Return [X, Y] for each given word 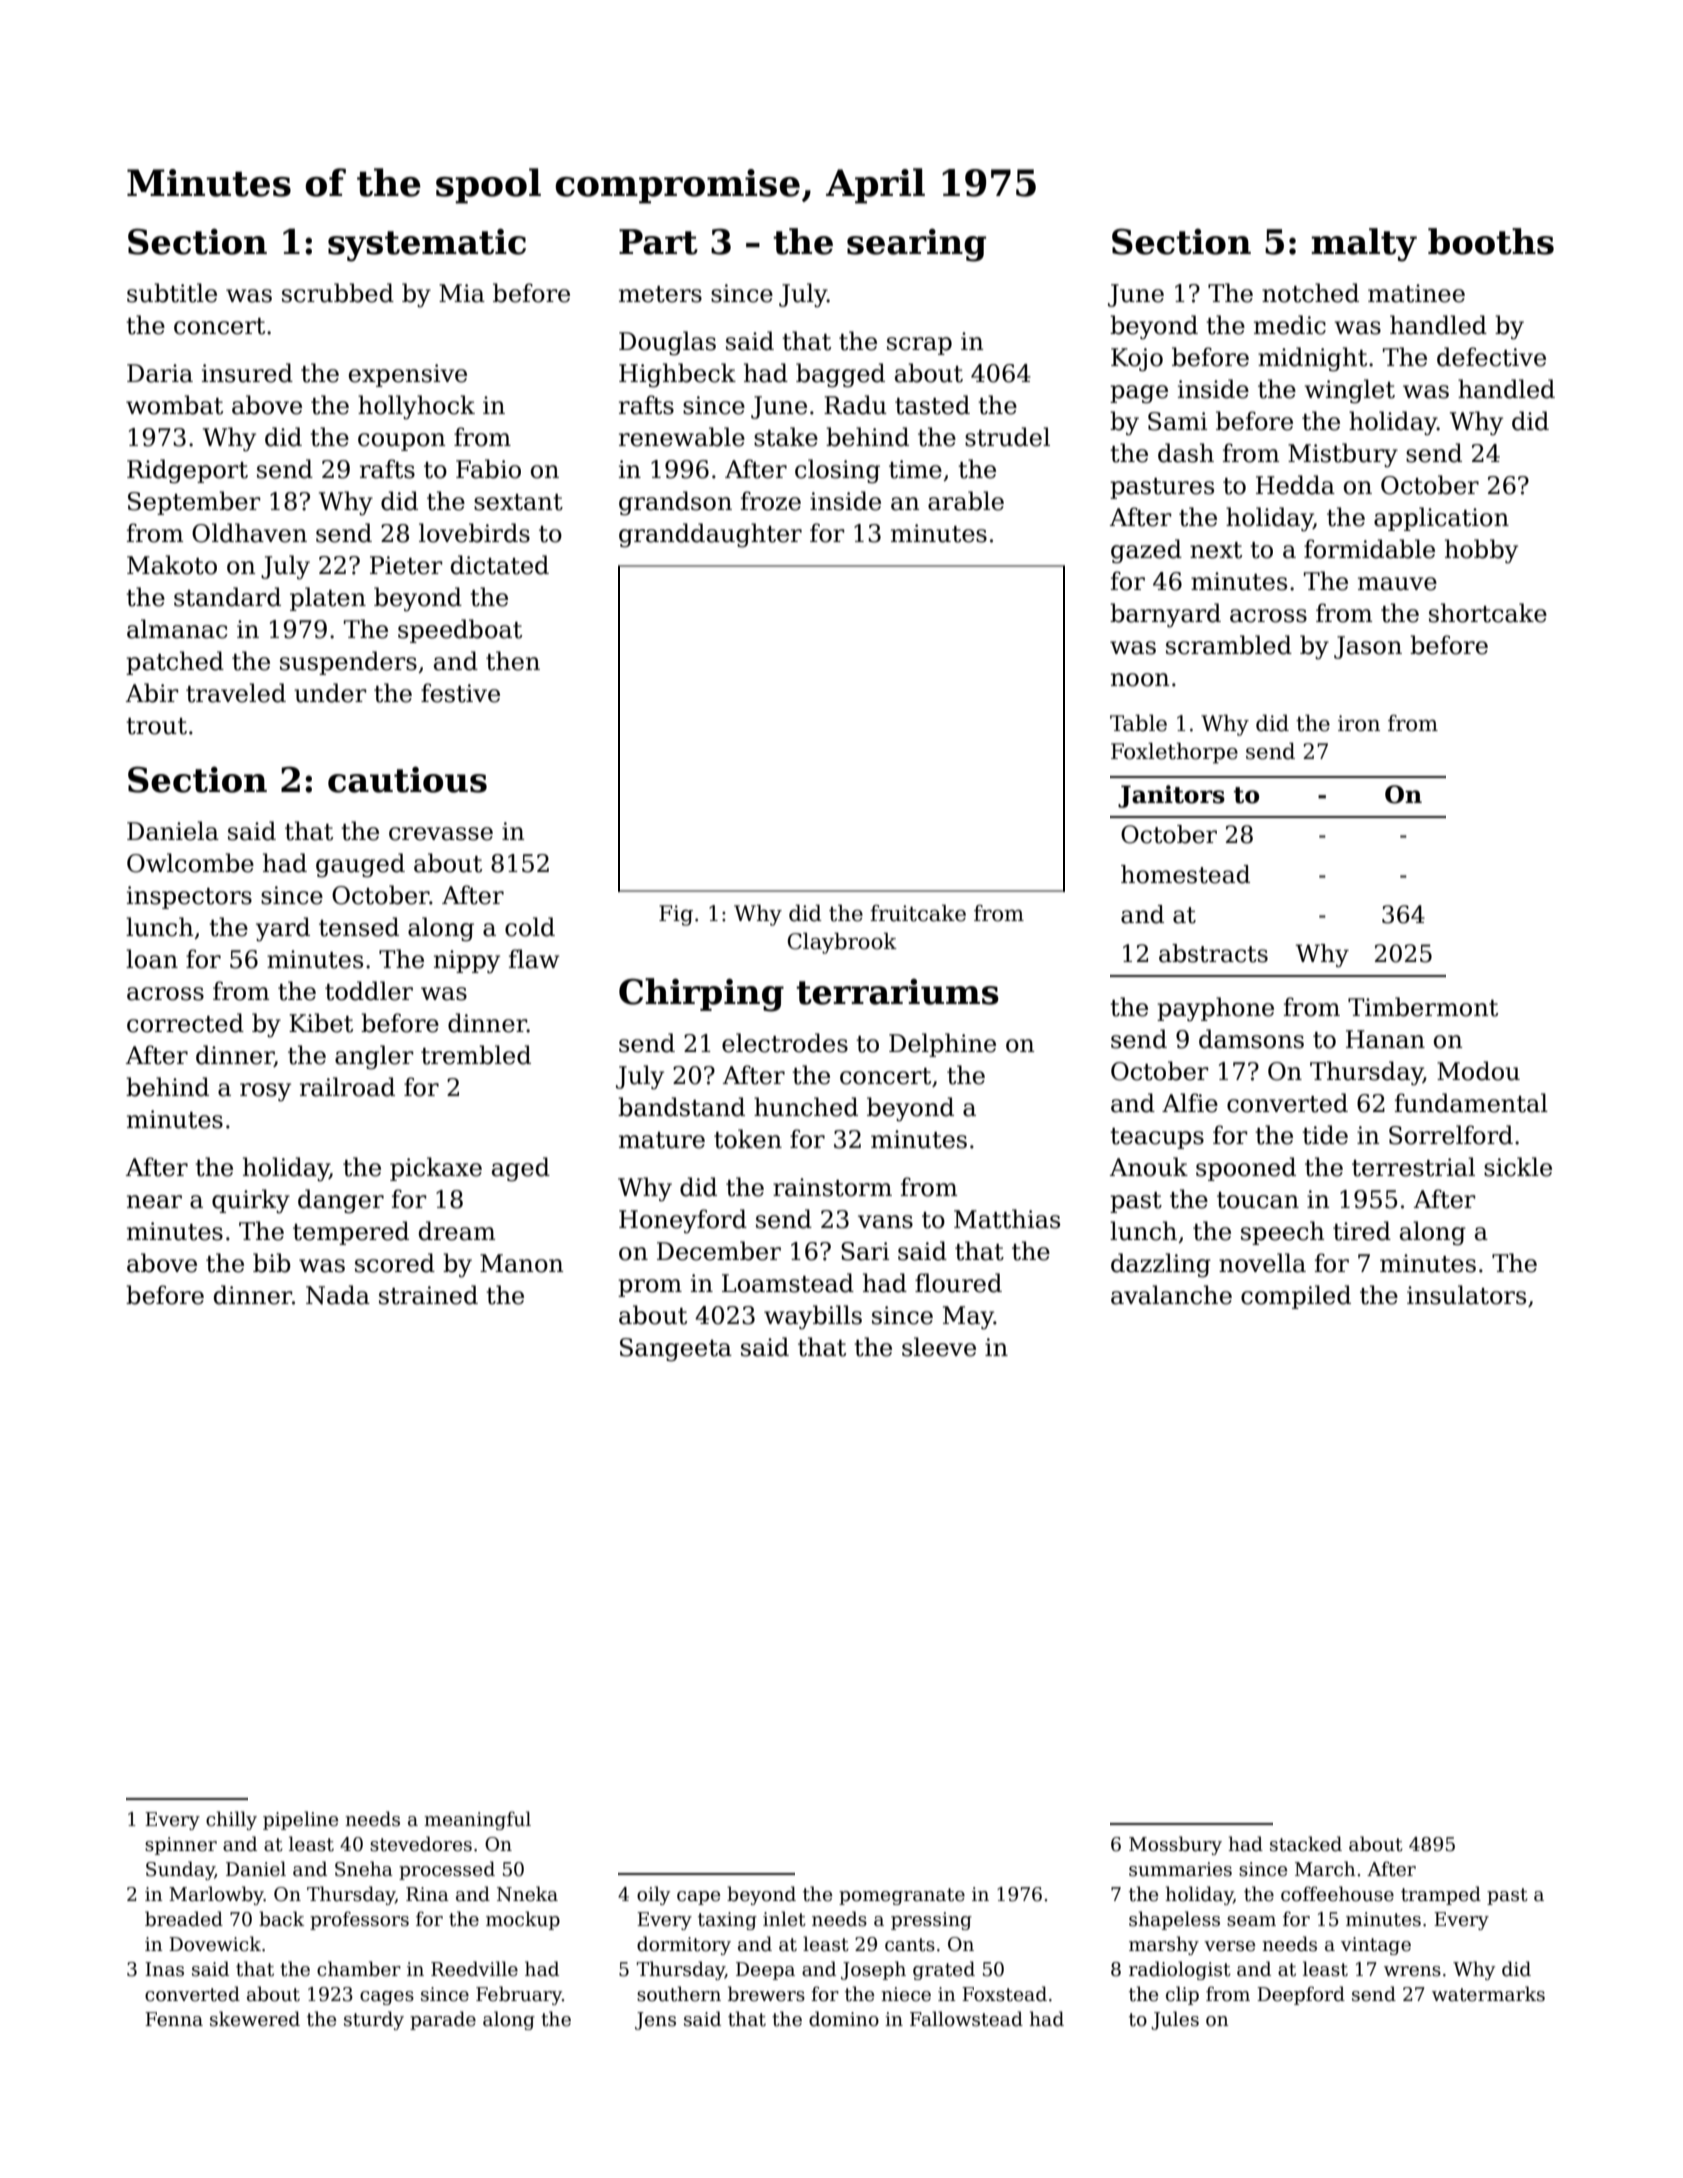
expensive [408, 375]
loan [152, 959]
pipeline [300, 1820]
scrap [919, 346]
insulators [1466, 1295]
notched [1310, 293]
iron [1359, 723]
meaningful [477, 1820]
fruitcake [918, 913]
